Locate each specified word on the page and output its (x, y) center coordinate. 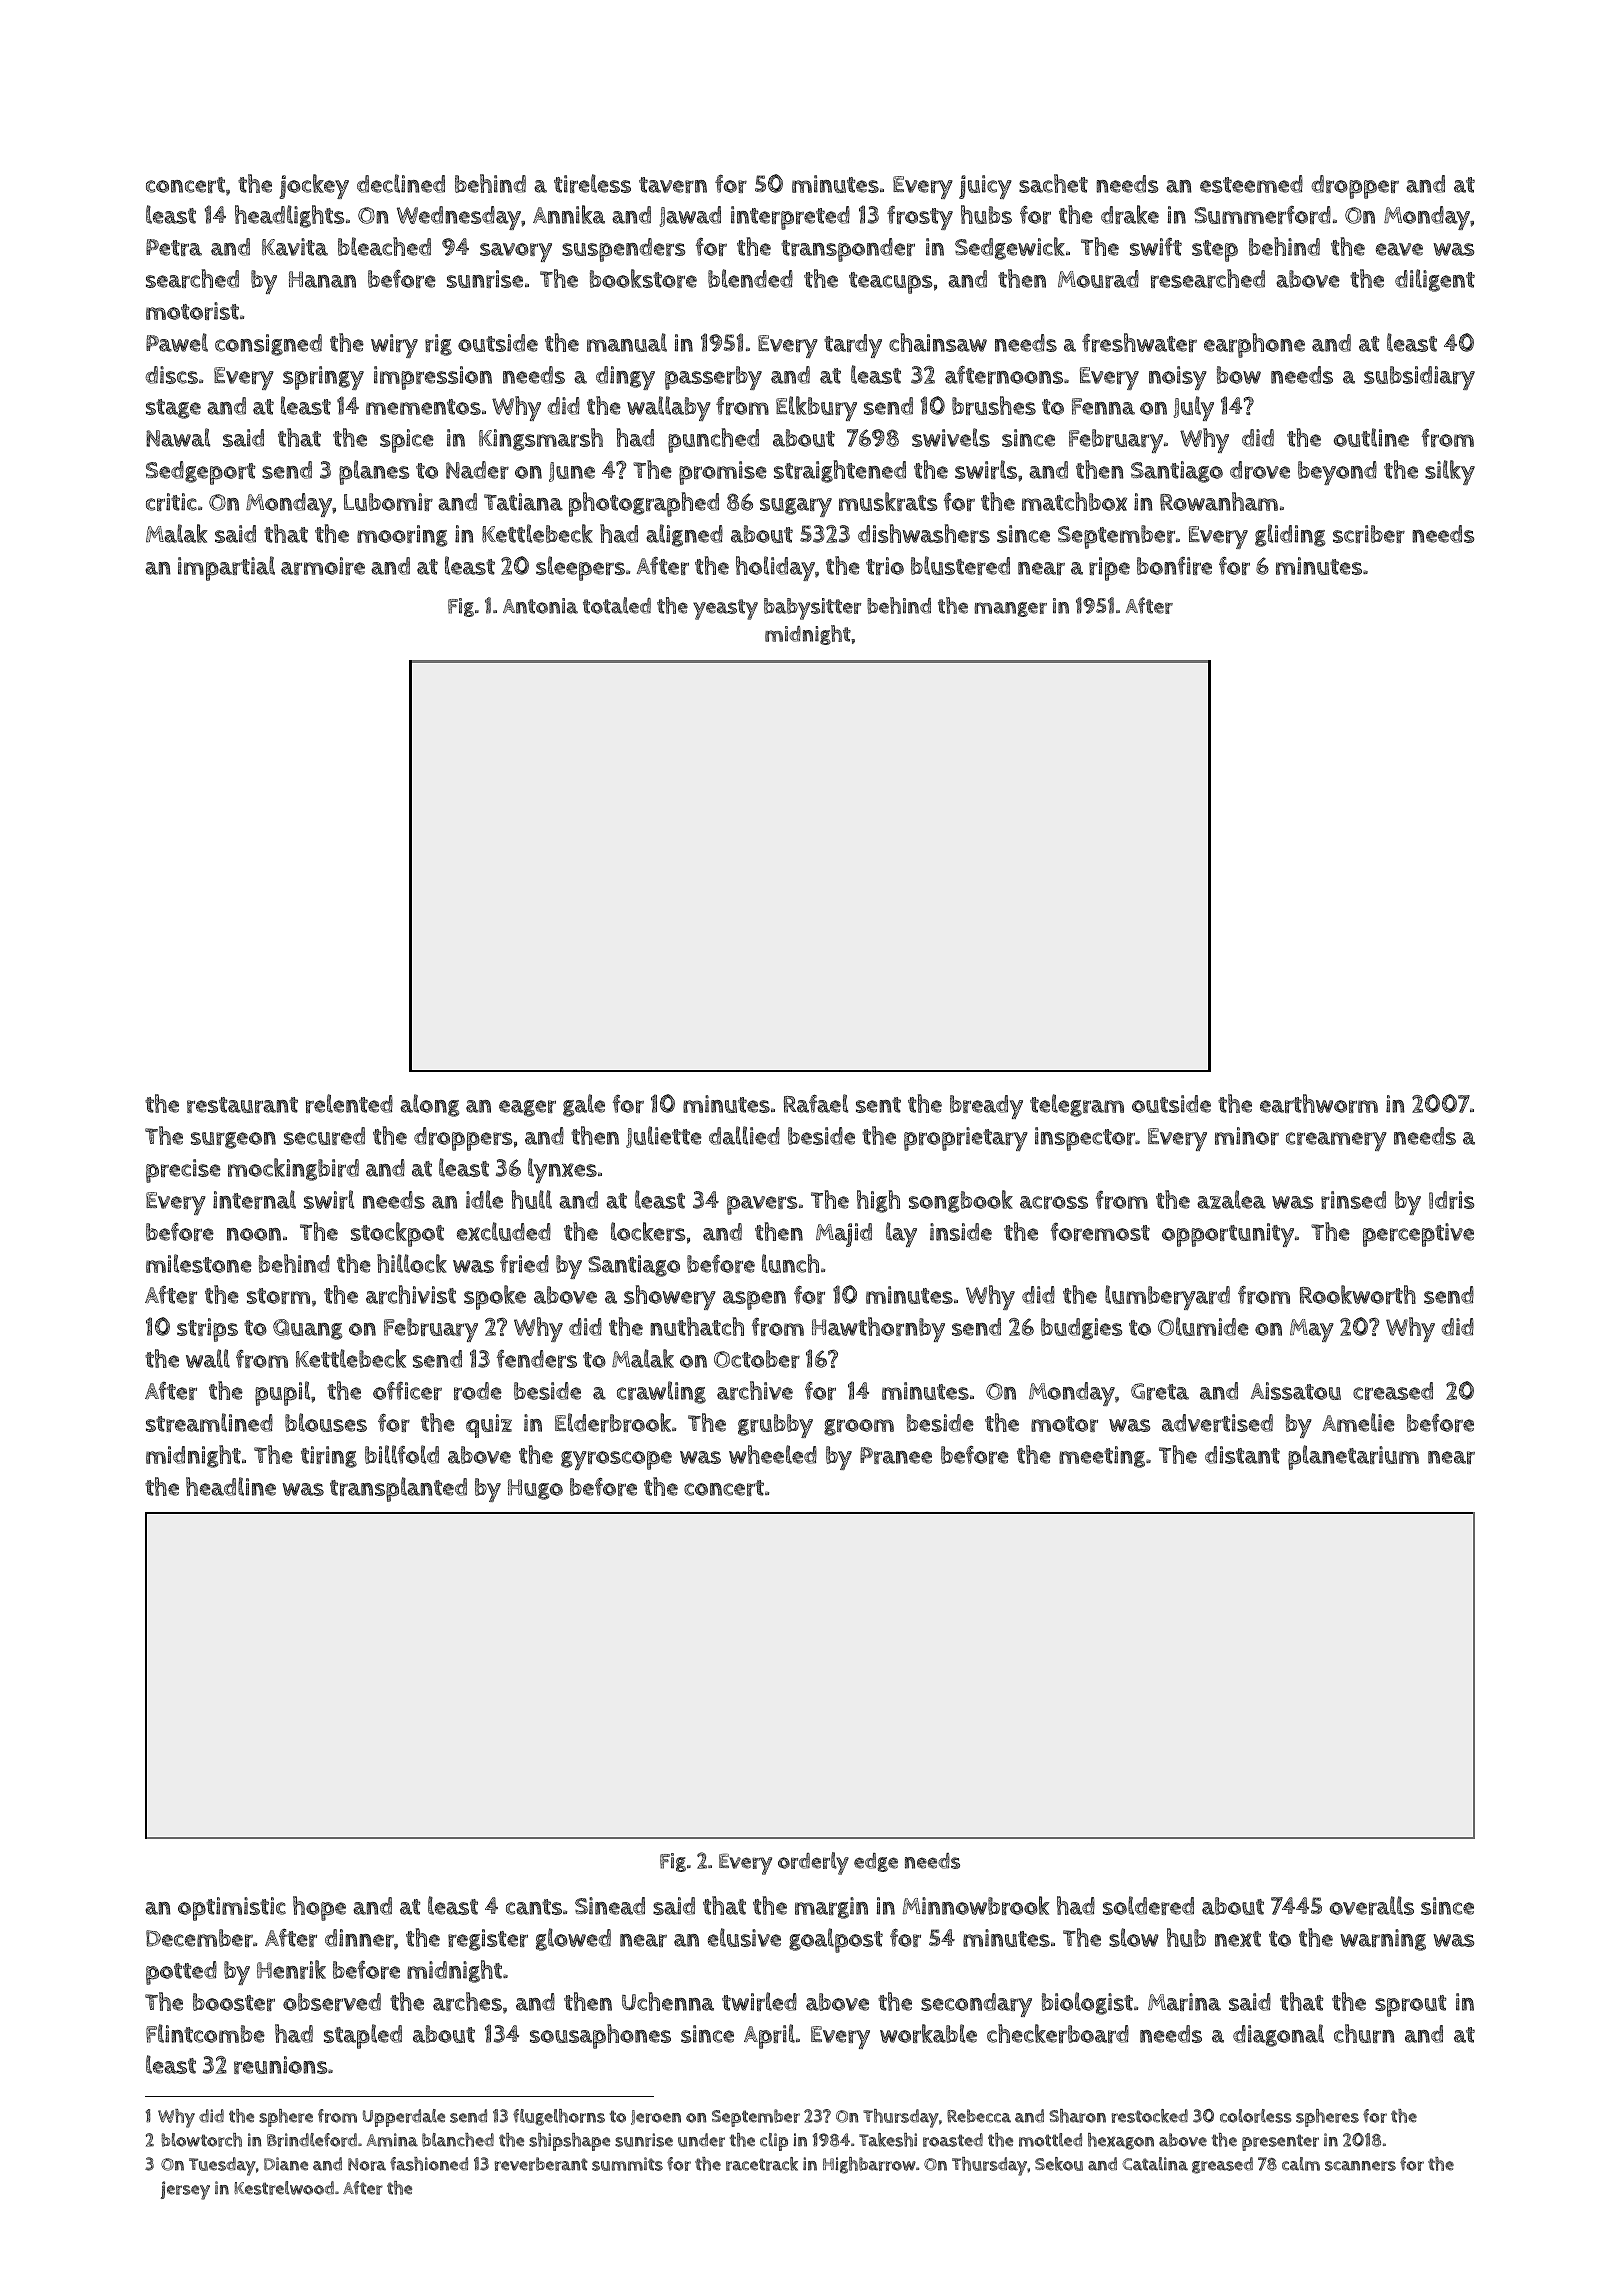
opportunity (1228, 1235)
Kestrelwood (284, 2188)
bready (986, 1107)
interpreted (790, 218)
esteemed (1251, 184)
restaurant (242, 1105)
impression (433, 378)
